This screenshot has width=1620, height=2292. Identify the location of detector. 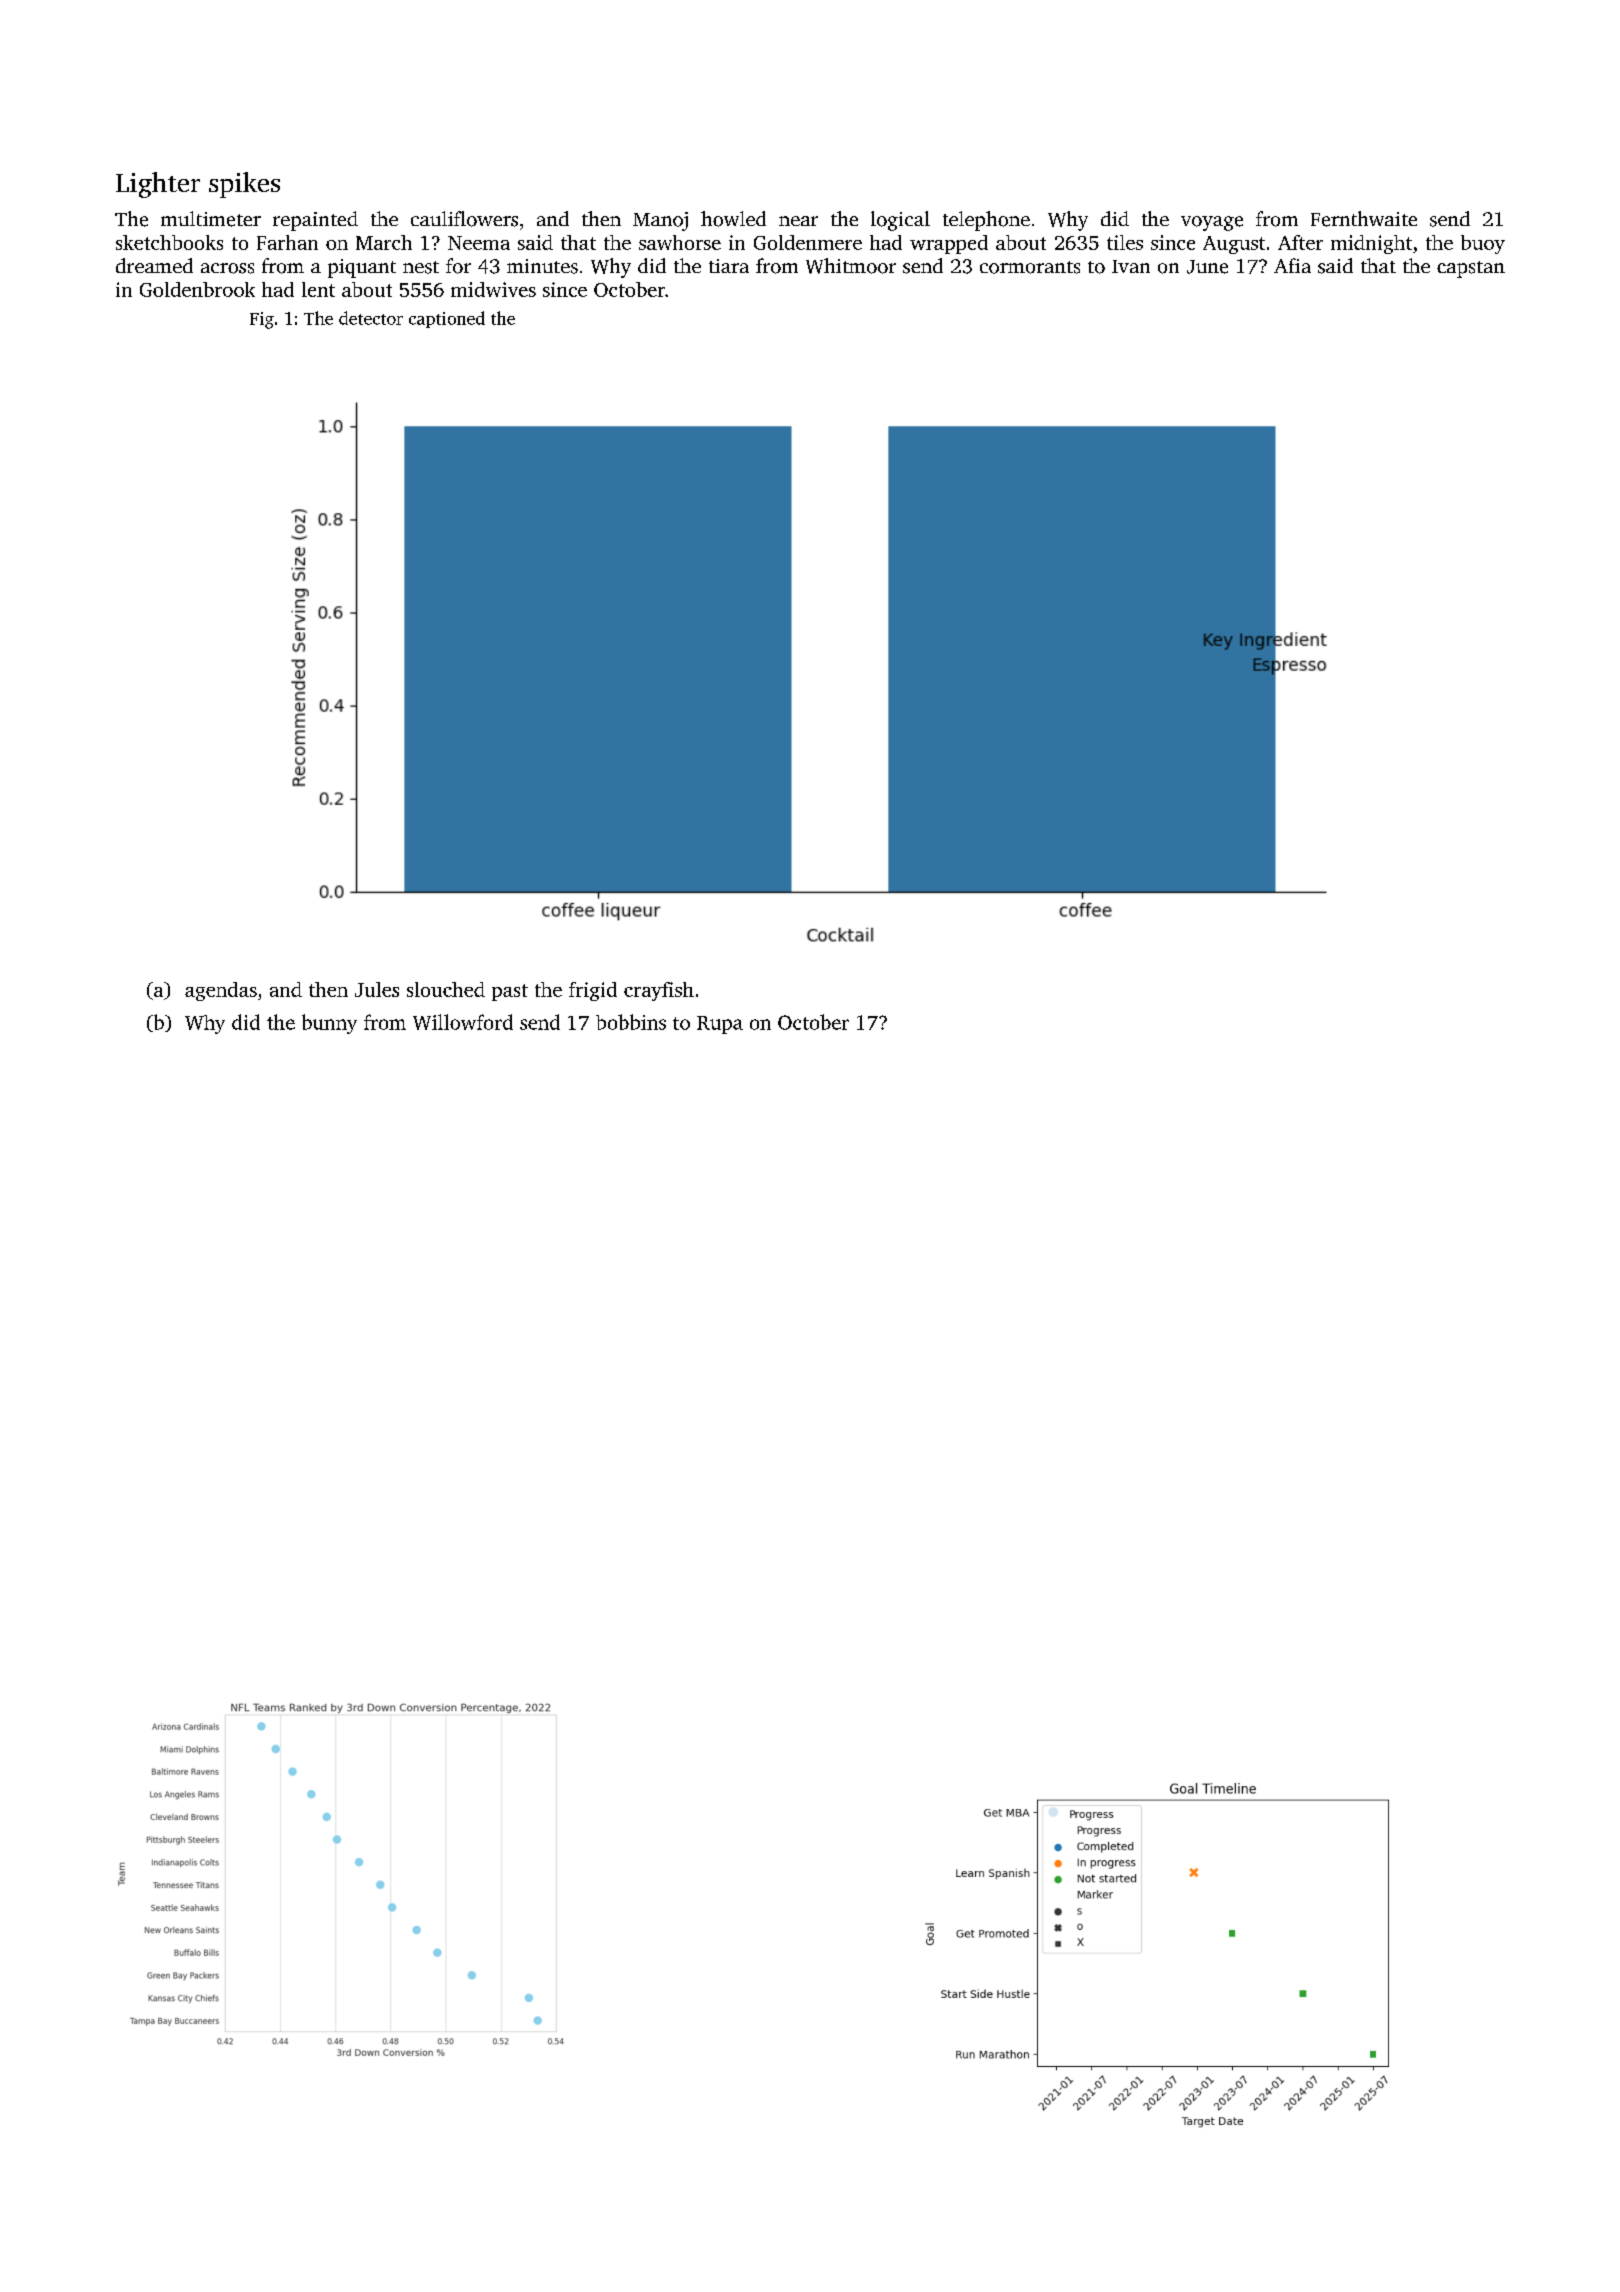
(371, 318).
